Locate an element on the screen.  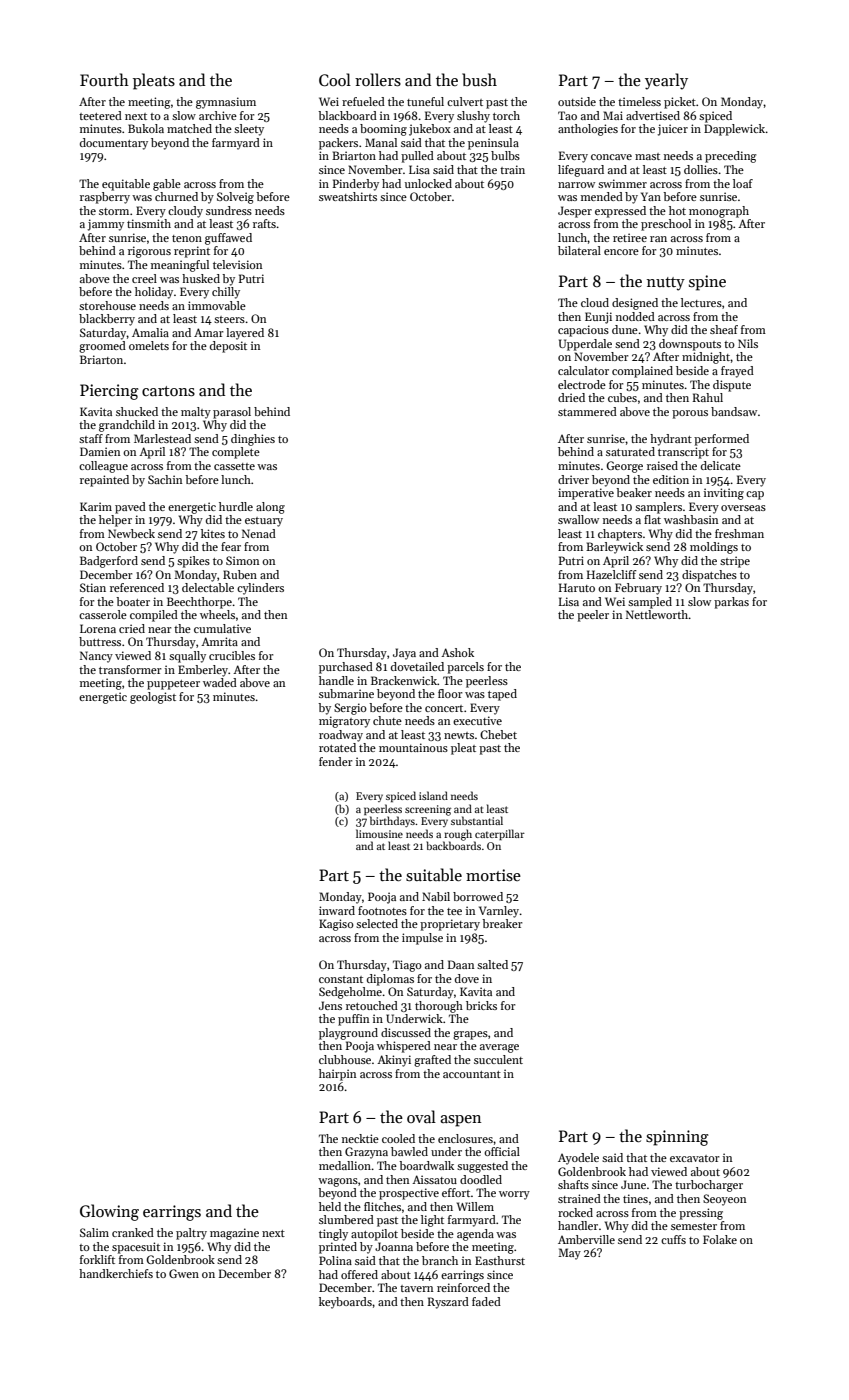
slushy is located at coordinates (473, 117).
